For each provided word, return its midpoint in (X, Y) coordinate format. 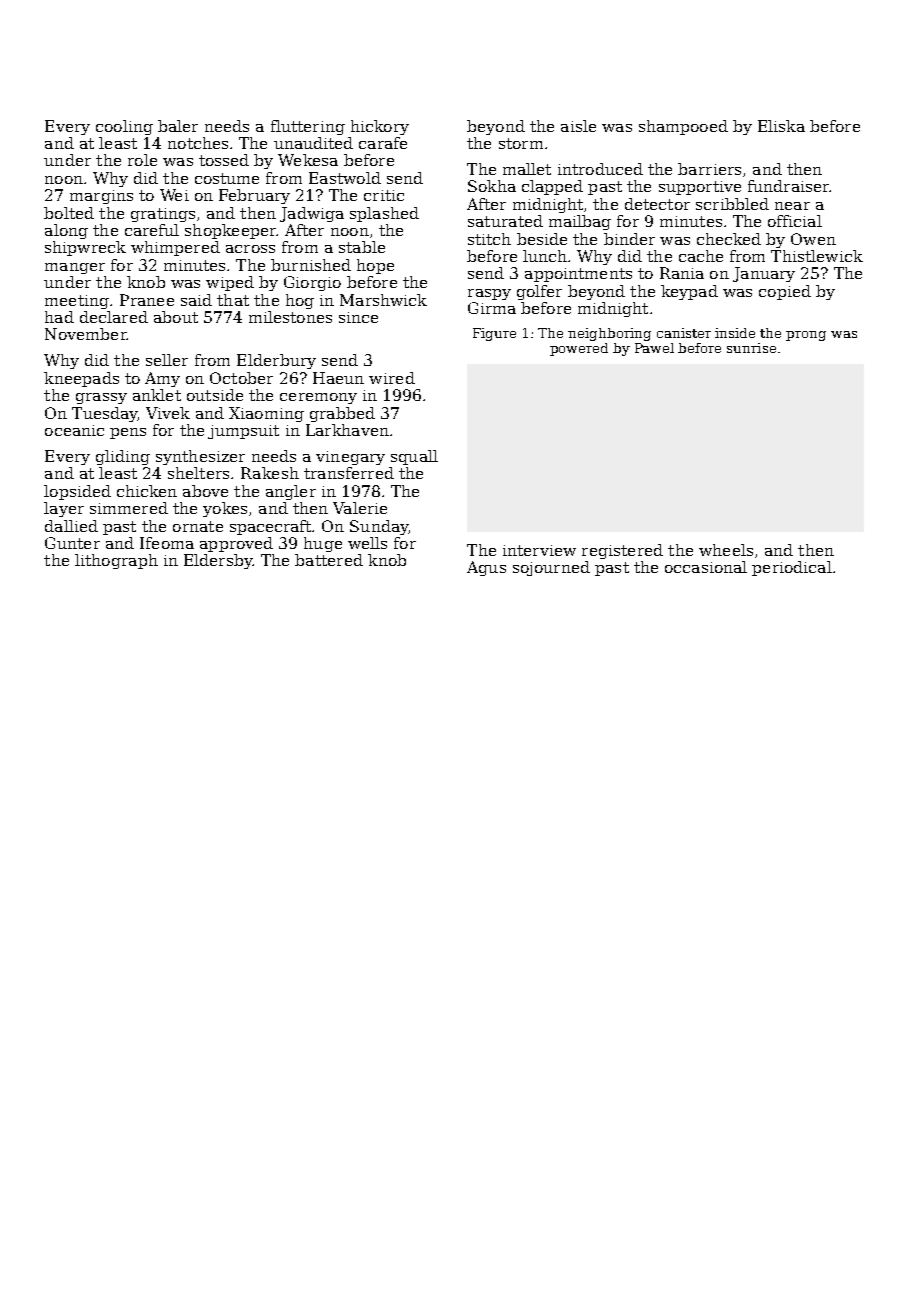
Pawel (654, 348)
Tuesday (104, 414)
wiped (230, 283)
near (792, 206)
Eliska (781, 126)
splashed (384, 214)
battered (329, 560)
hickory (380, 127)
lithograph (116, 561)
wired (392, 378)
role (142, 160)
